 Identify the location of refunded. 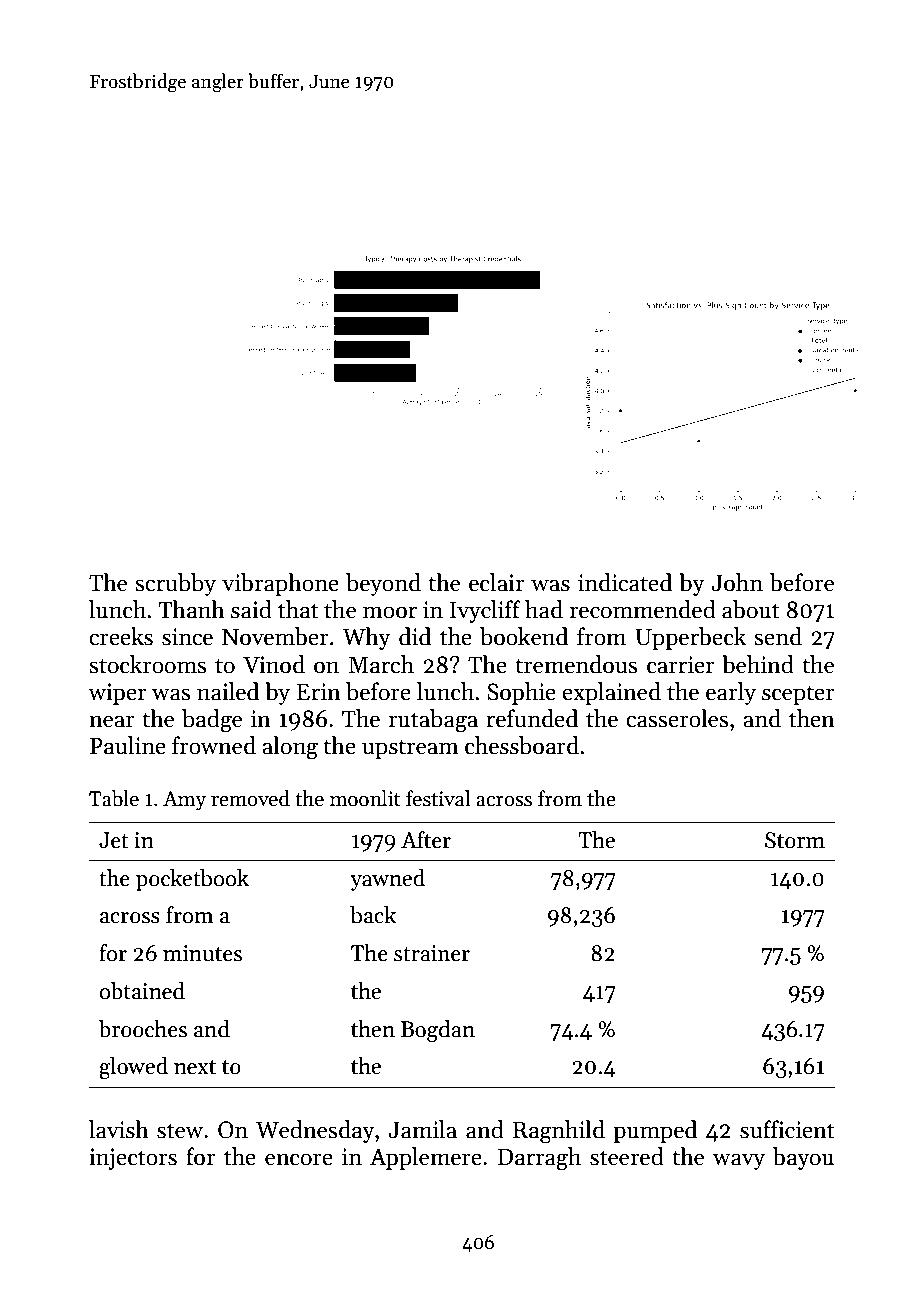
(532, 718).
